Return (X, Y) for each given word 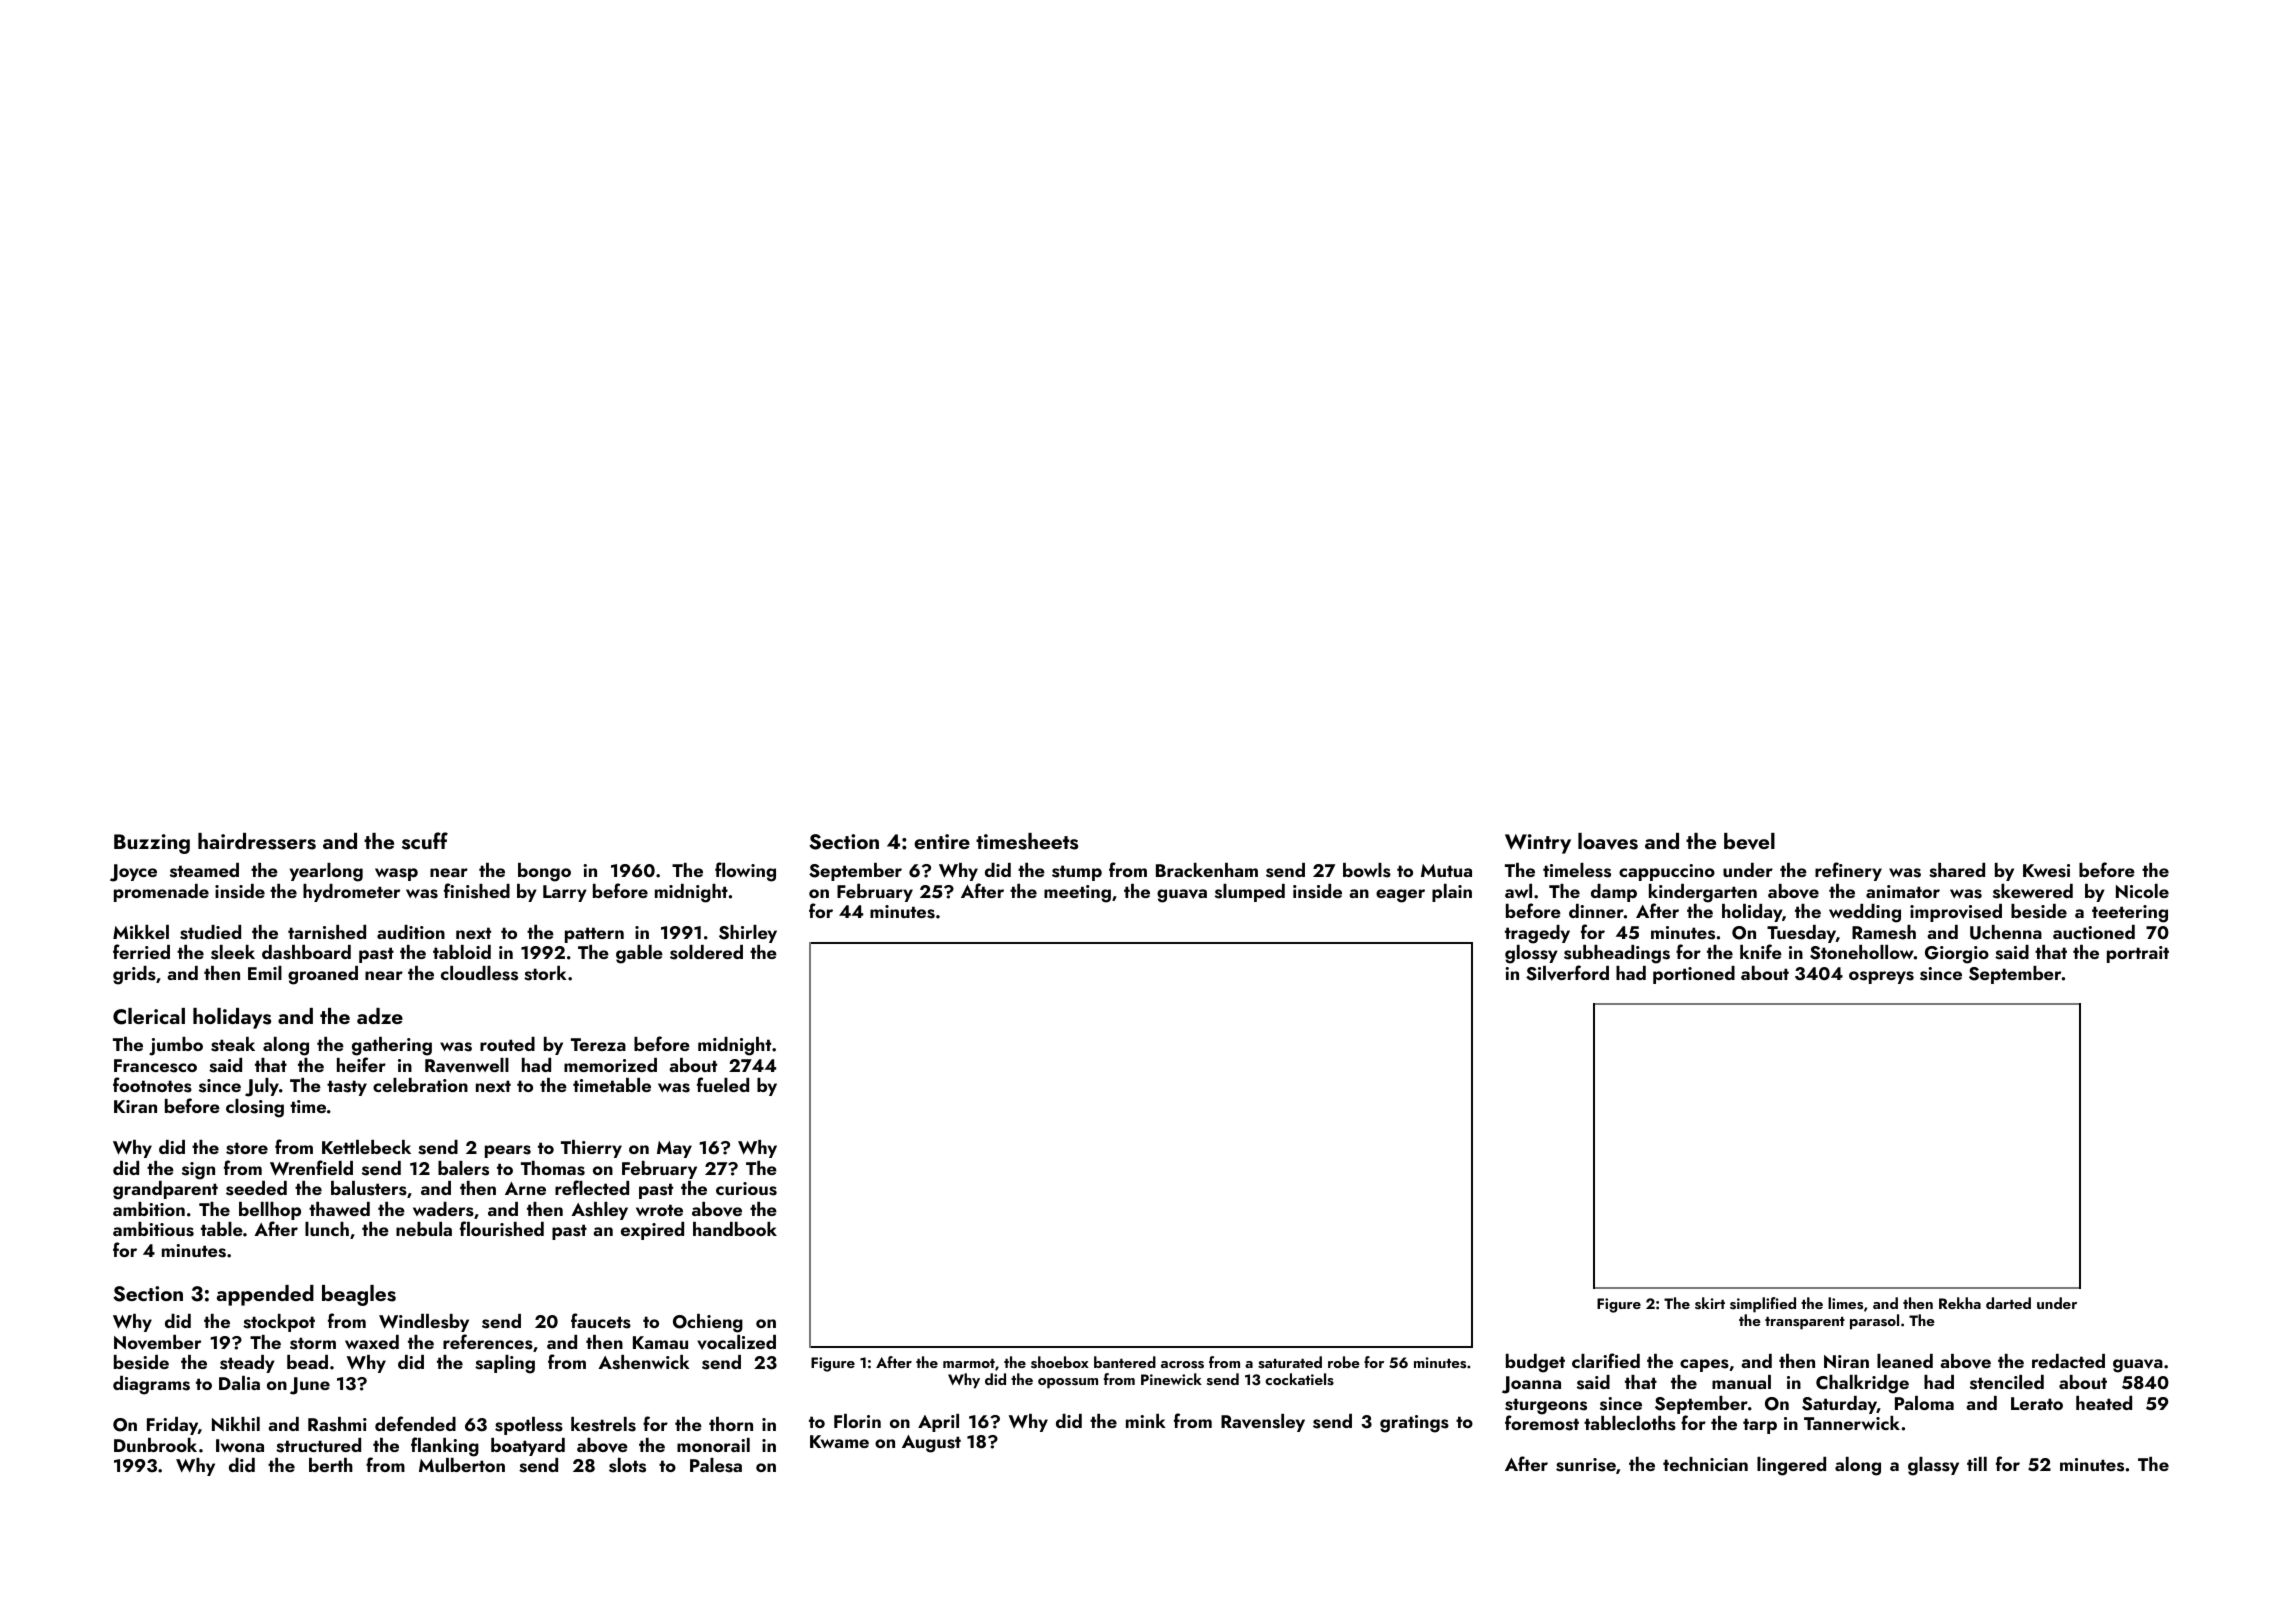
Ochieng (708, 1323)
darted (2008, 1303)
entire (942, 841)
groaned (323, 975)
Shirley (748, 934)
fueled (723, 1084)
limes (1845, 1303)
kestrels (603, 1424)
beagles (359, 1295)
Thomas (553, 1168)
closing (255, 1108)
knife (1761, 951)
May (674, 1149)
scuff (425, 841)
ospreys (1881, 977)
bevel (1749, 841)
